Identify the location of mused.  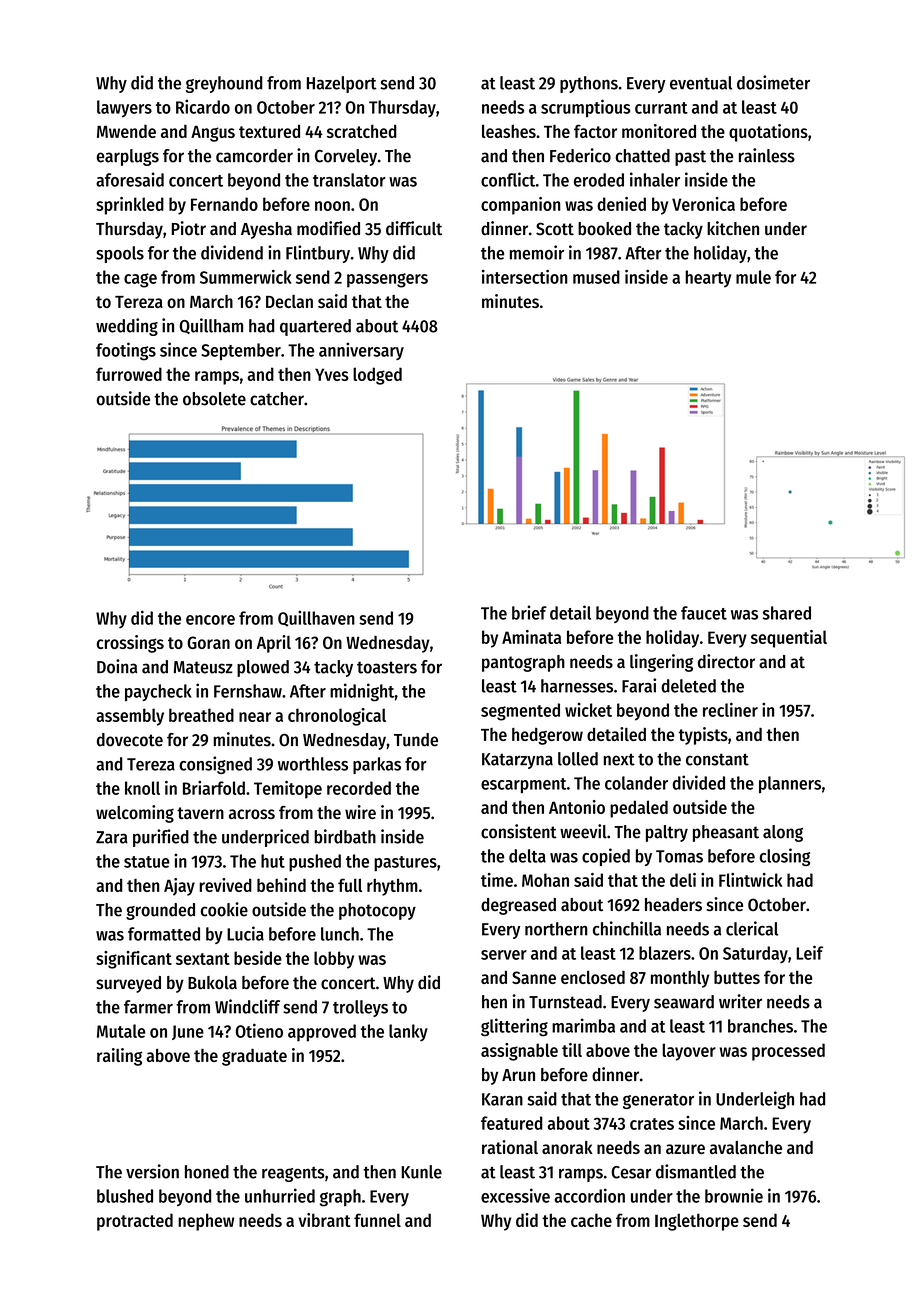
(596, 277).
